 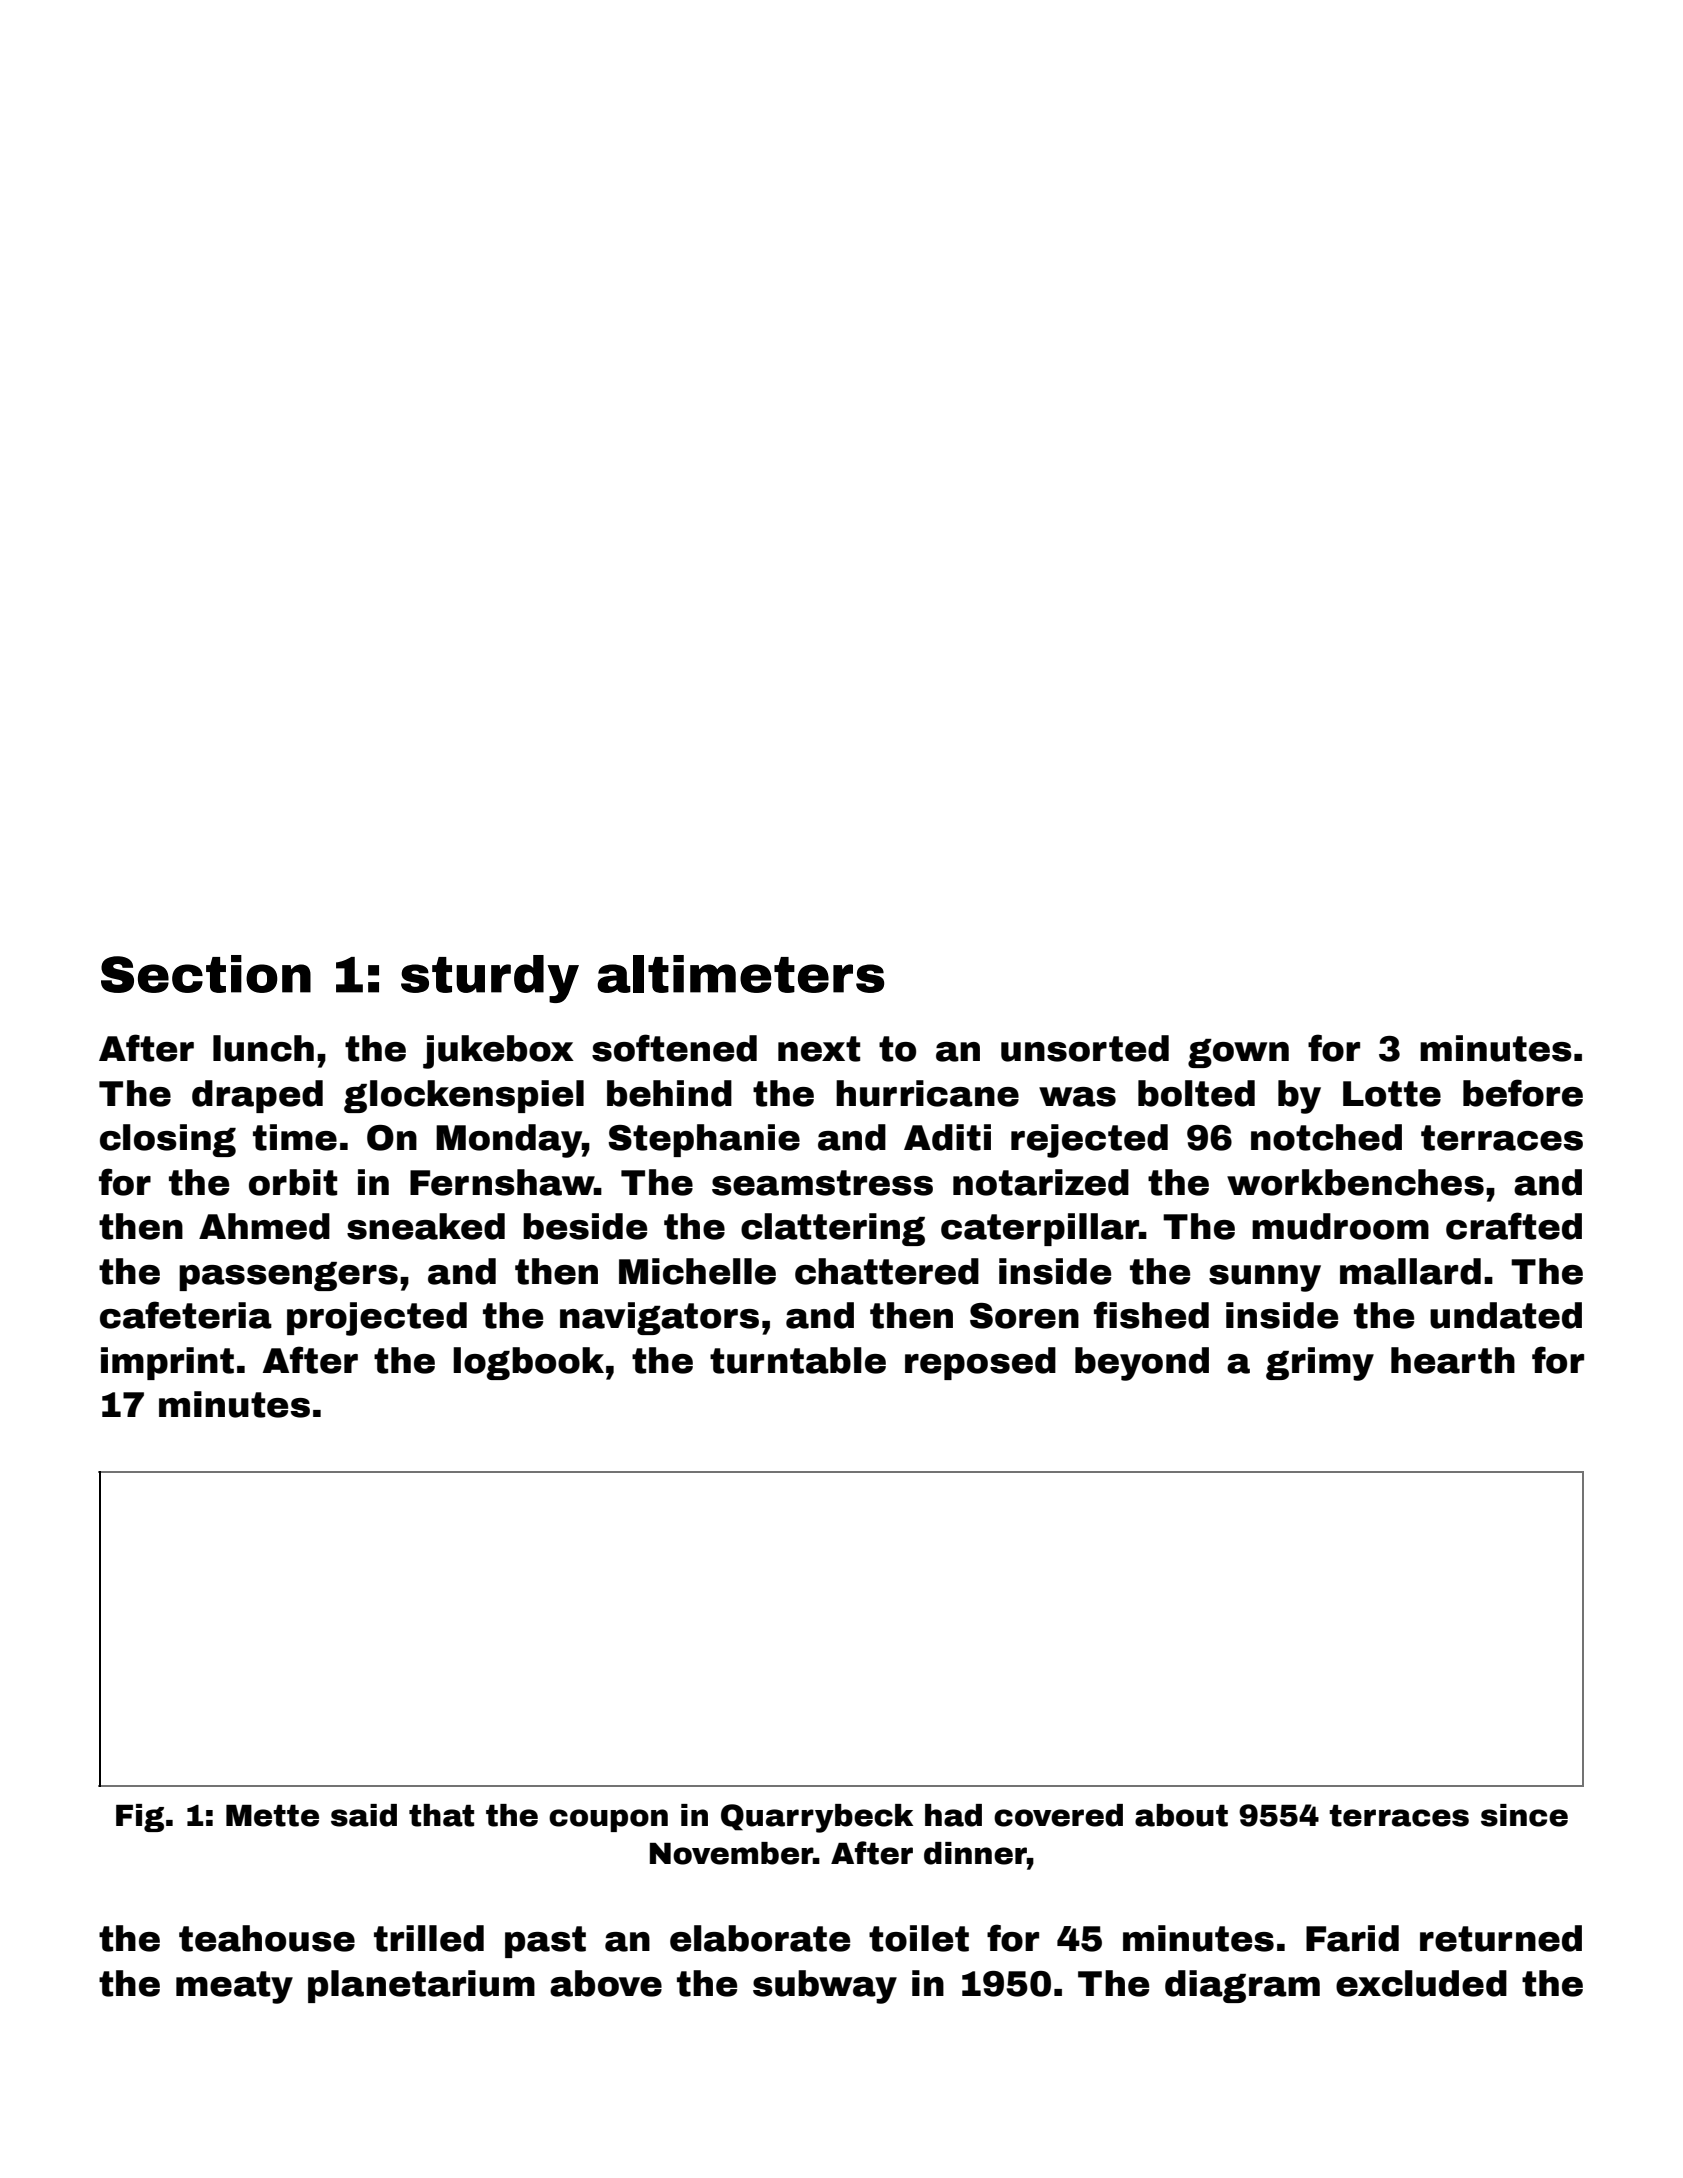 What do you see at coordinates (429, 1938) in the image?
I see `trilled` at bounding box center [429, 1938].
